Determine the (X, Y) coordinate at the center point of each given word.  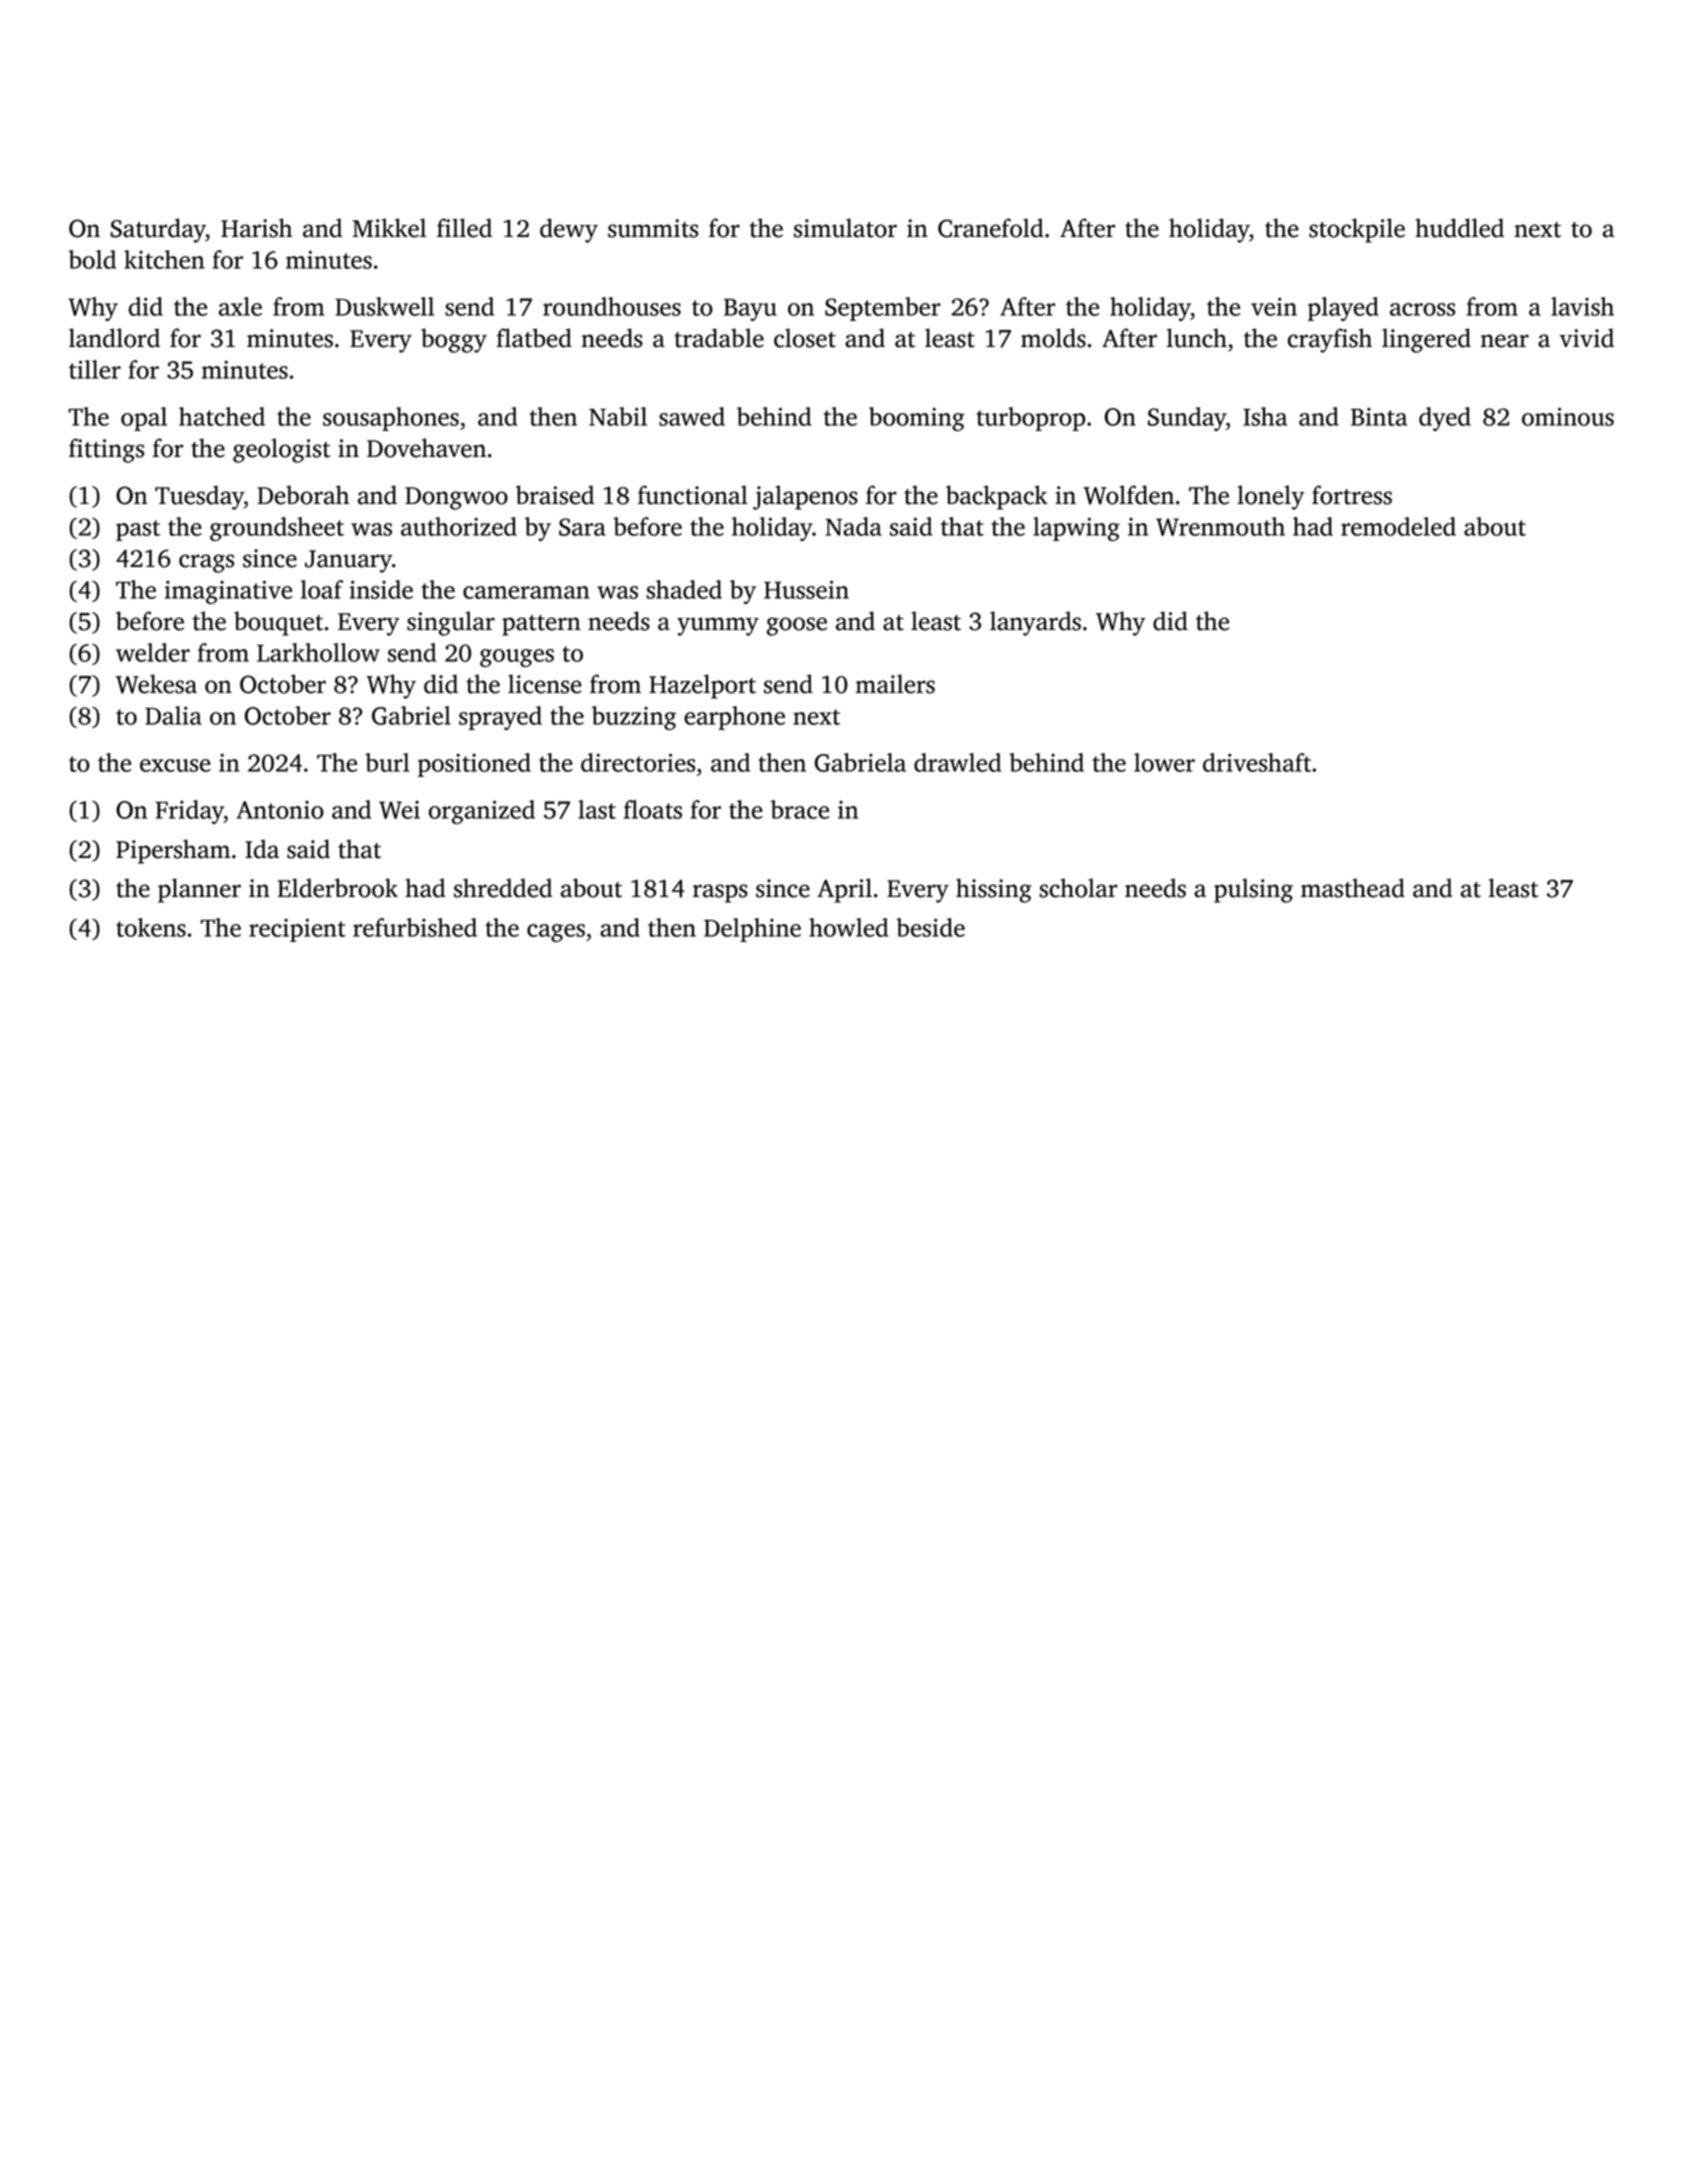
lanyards (1035, 623)
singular (451, 623)
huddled (1459, 228)
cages (556, 933)
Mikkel (389, 228)
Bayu (750, 310)
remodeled (1398, 526)
